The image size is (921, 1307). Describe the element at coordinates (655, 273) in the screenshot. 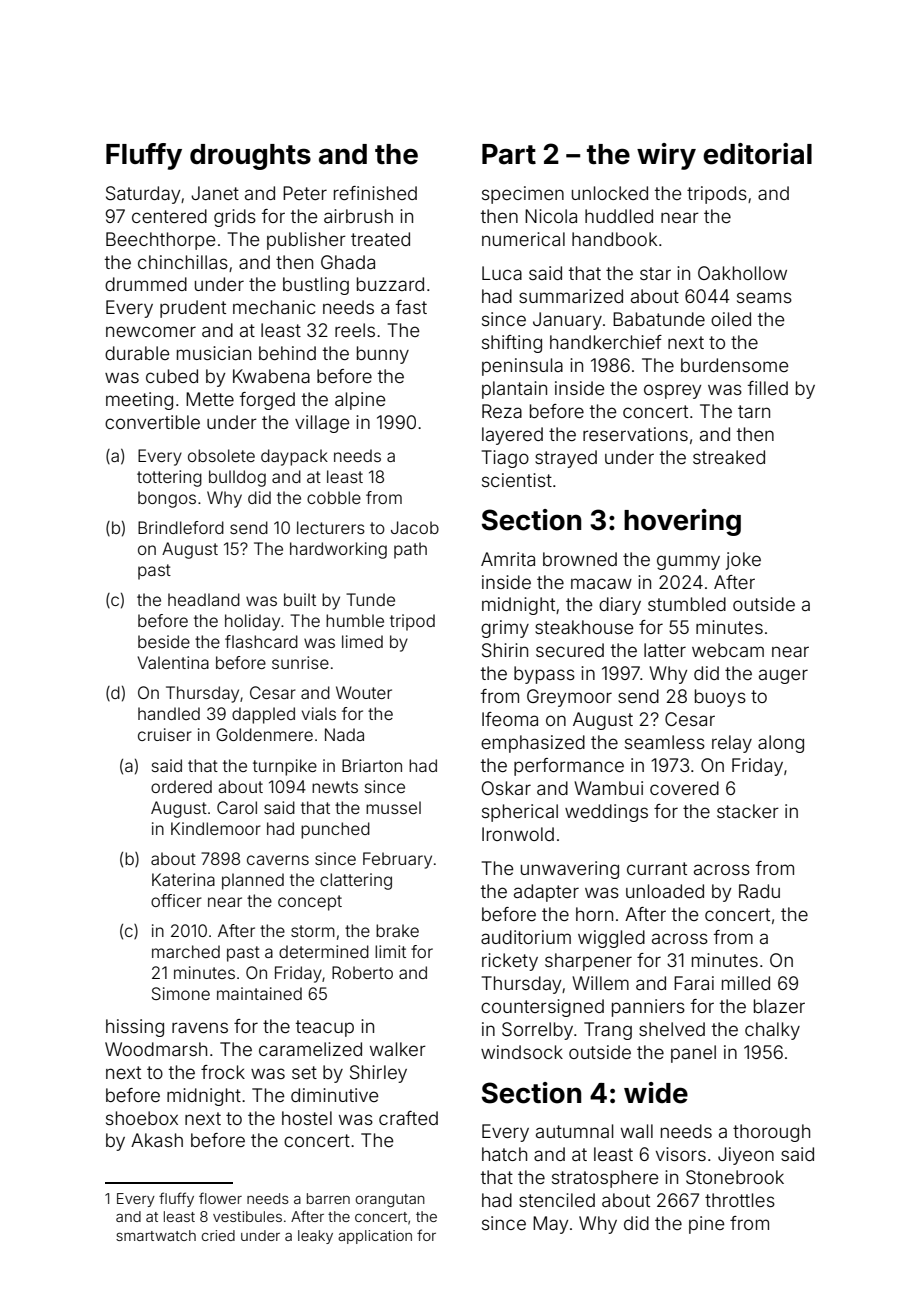

I see `star` at that location.
